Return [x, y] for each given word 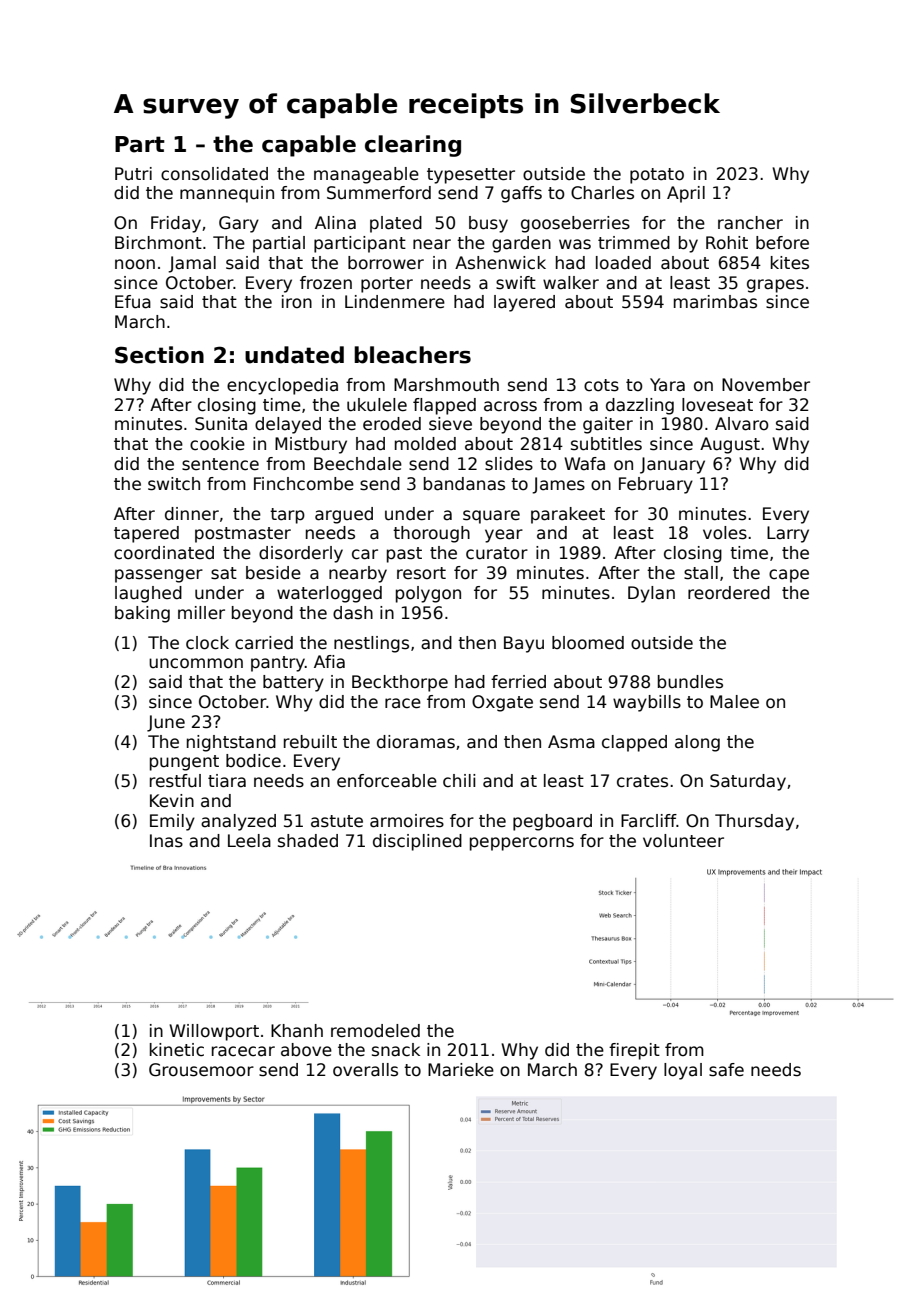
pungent [184, 763]
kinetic [177, 1050]
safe [726, 1070]
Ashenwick [500, 263]
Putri [133, 174]
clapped [634, 743]
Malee [734, 702]
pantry [278, 664]
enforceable [387, 781]
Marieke [461, 1070]
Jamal [192, 264]
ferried [518, 682]
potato [657, 176]
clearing [413, 146]
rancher [750, 223]
